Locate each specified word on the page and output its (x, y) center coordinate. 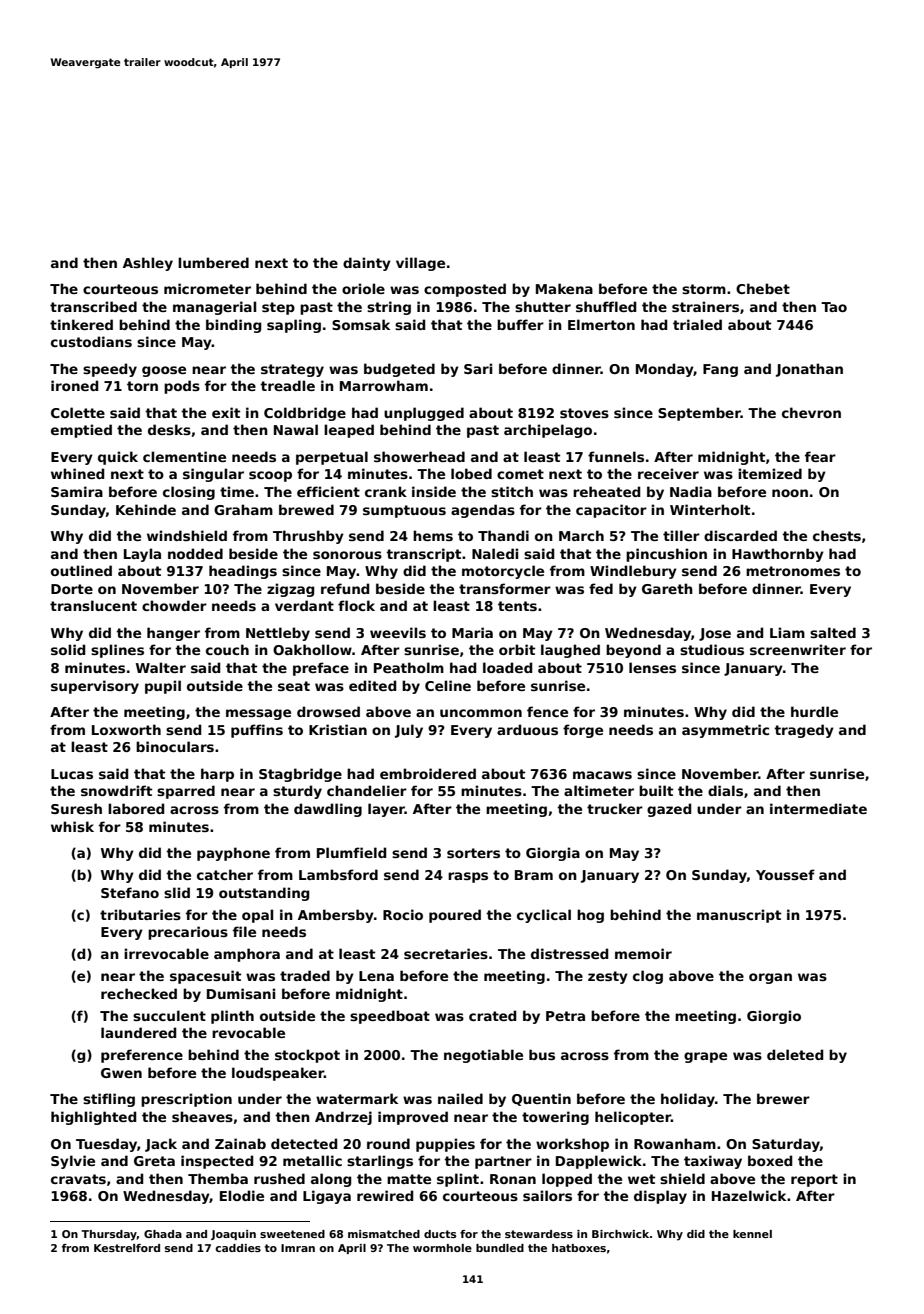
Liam (787, 632)
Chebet (763, 288)
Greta (154, 1161)
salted (833, 632)
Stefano (130, 892)
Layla (142, 555)
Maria (472, 632)
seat (294, 686)
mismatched (384, 1234)
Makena (564, 288)
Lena (376, 976)
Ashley (148, 264)
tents (517, 606)
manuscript (739, 916)
